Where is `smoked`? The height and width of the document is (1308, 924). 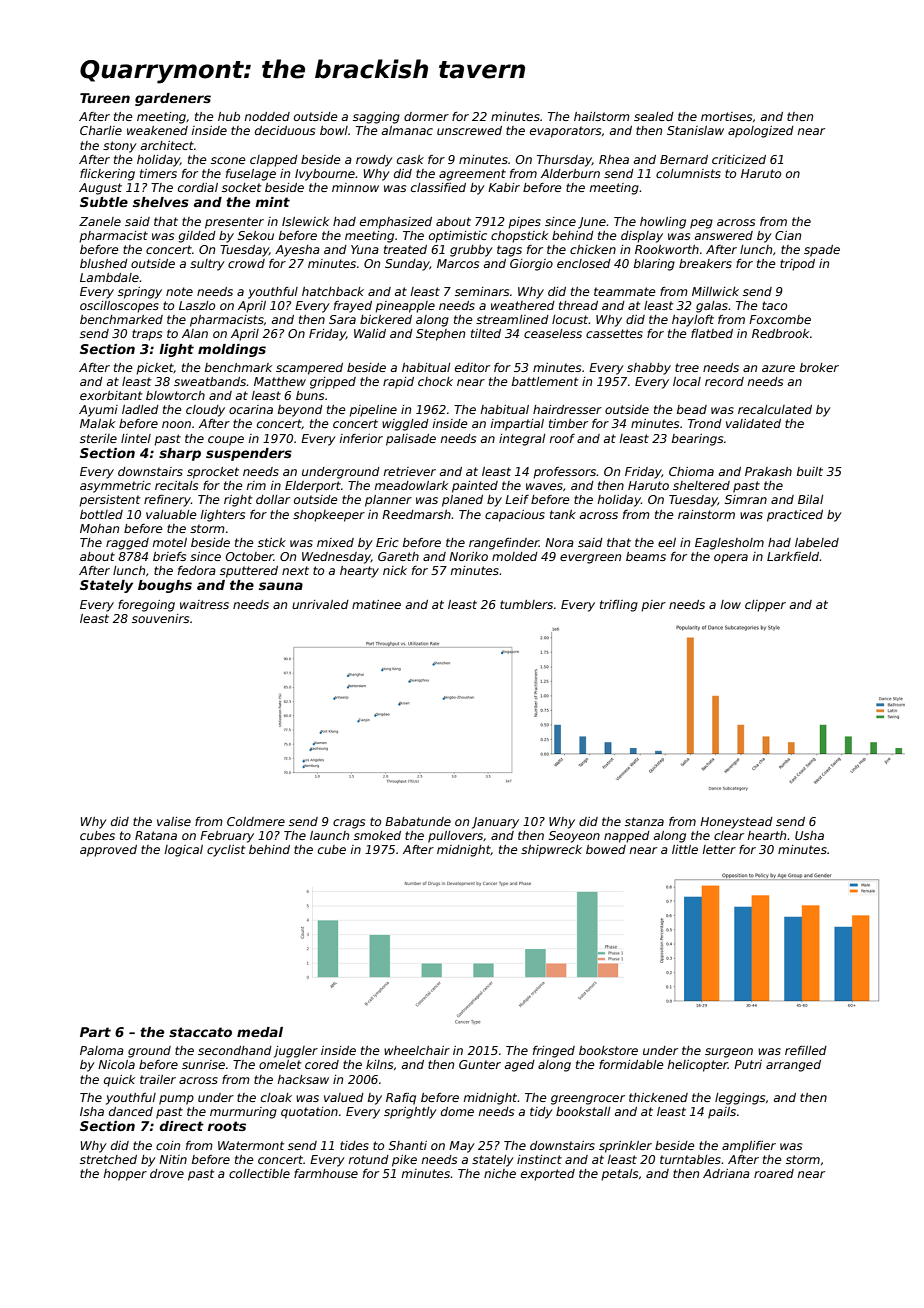
smoked is located at coordinates (377, 835).
